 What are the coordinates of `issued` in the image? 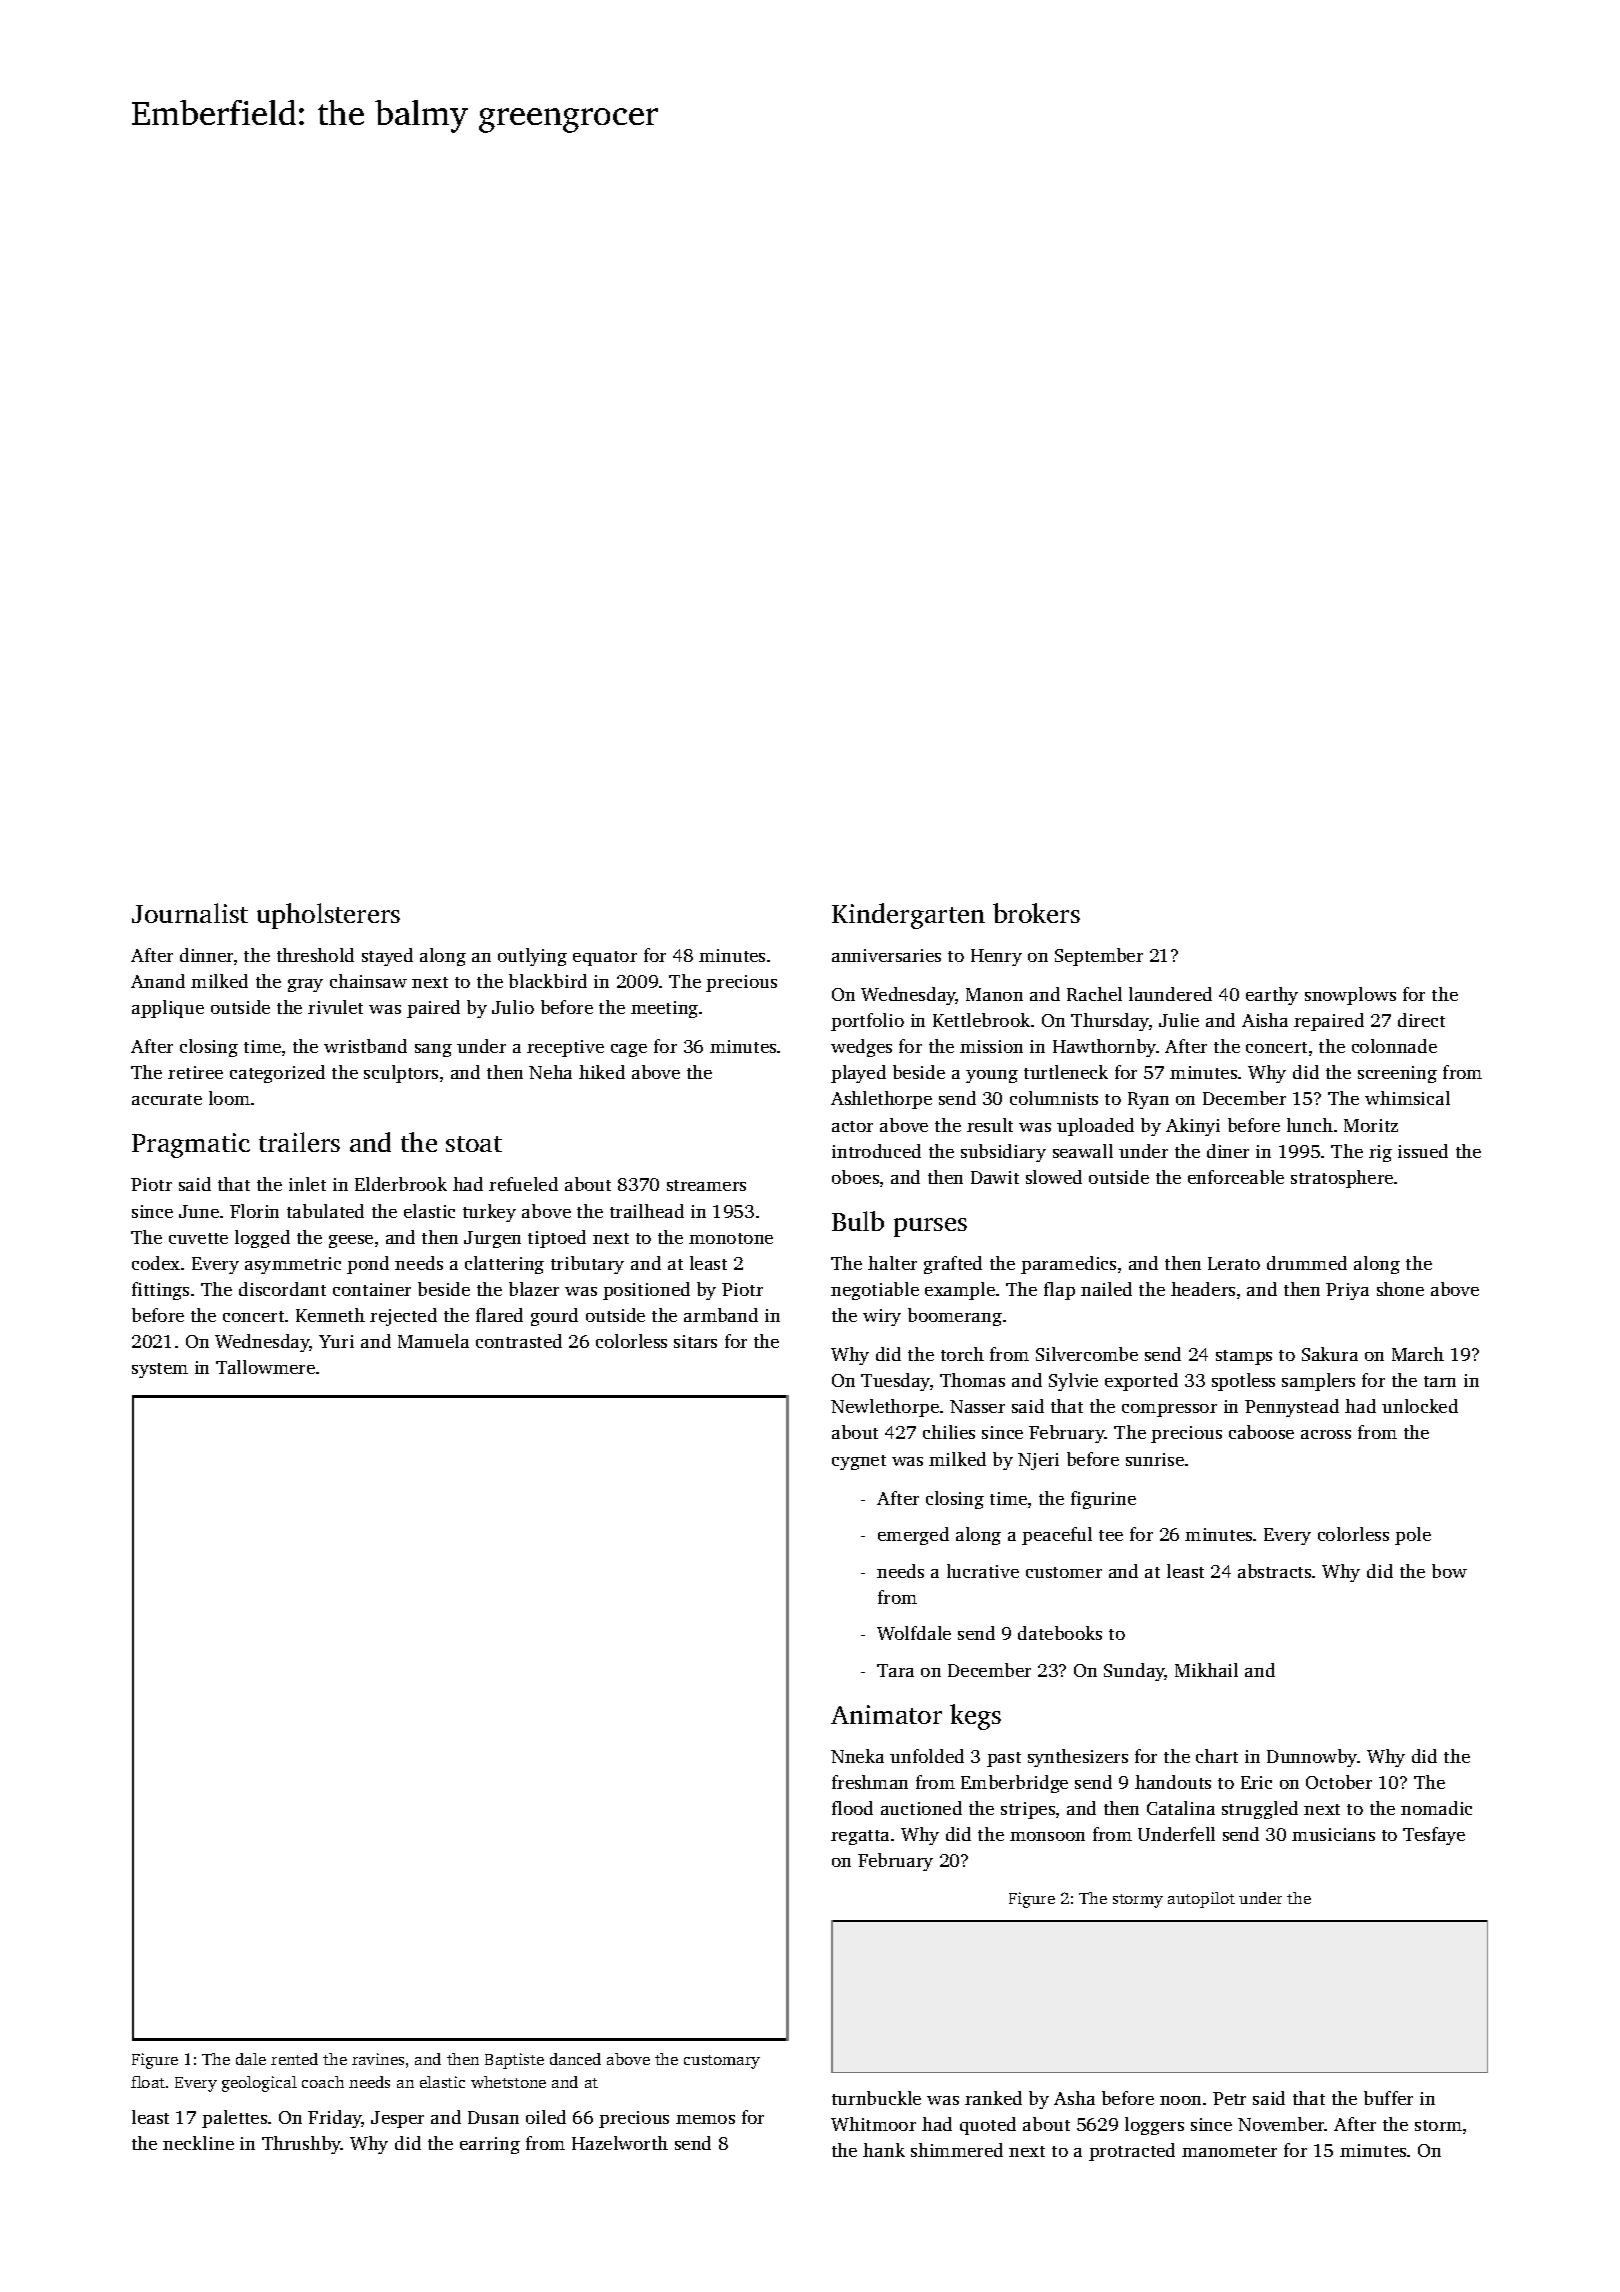 It's located at (1423, 1151).
